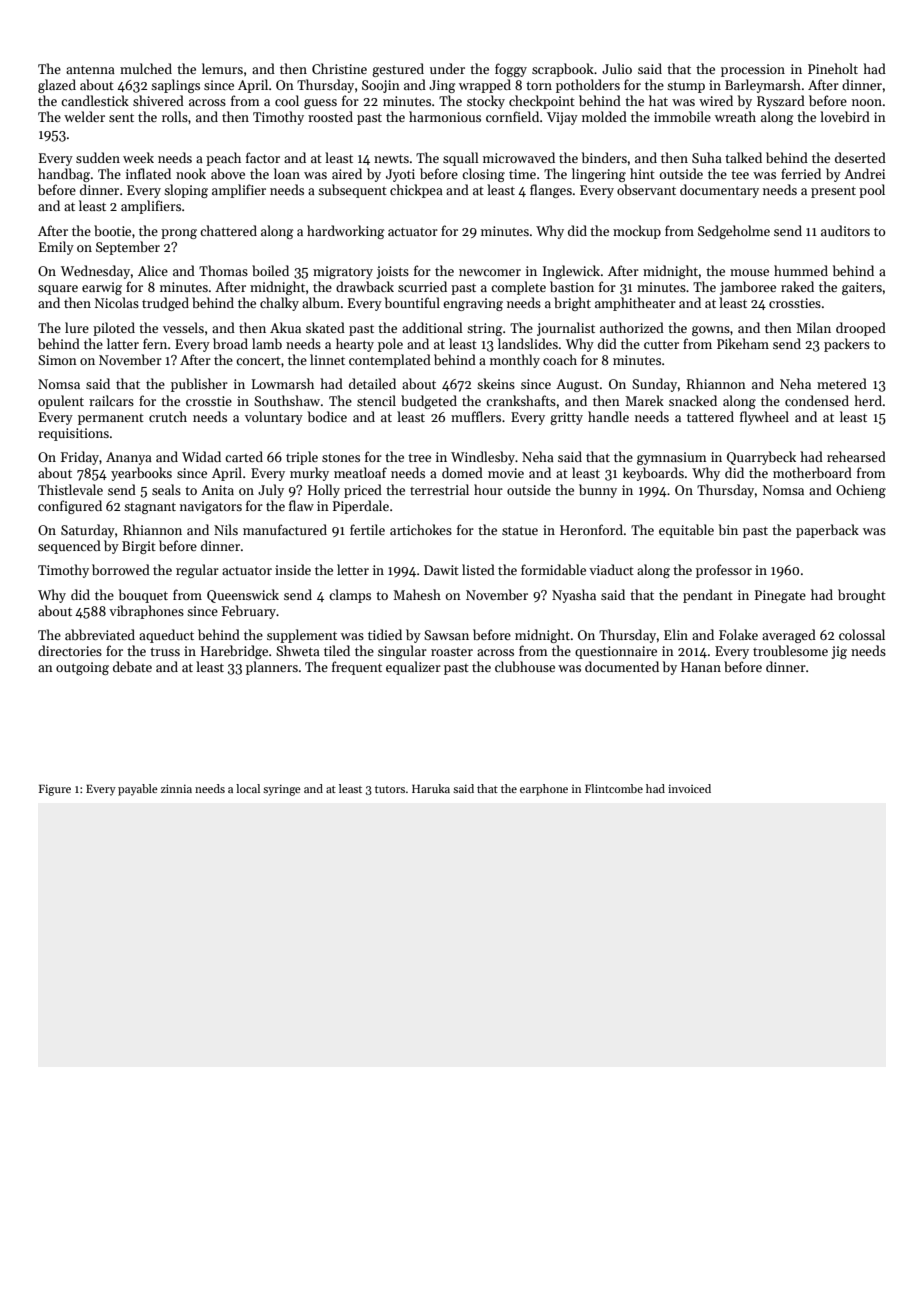 Image resolution: width=924 pixels, height=1308 pixels. I want to click on antenna, so click(90, 69).
